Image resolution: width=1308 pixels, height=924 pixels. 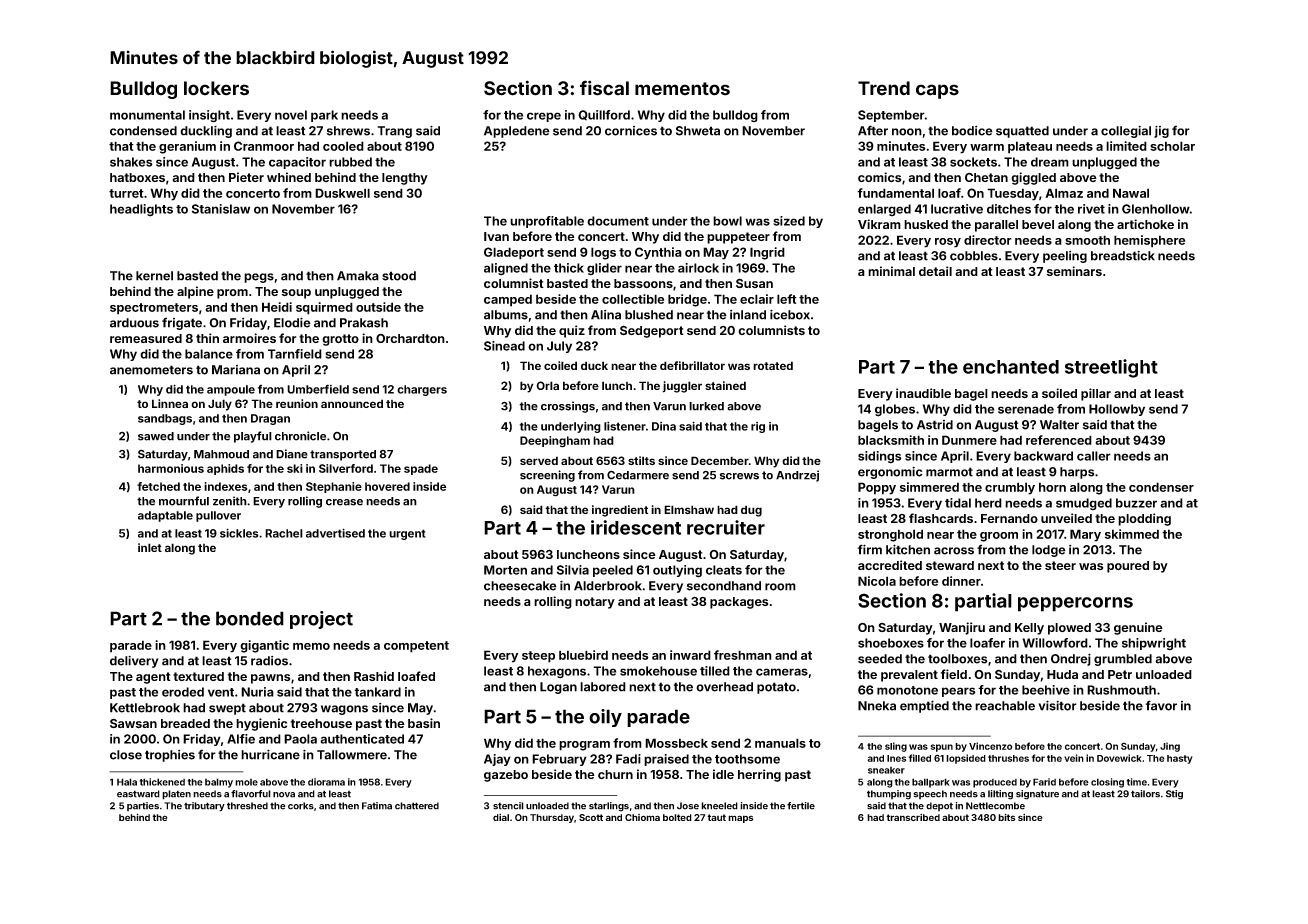 I want to click on caps, so click(x=937, y=91).
